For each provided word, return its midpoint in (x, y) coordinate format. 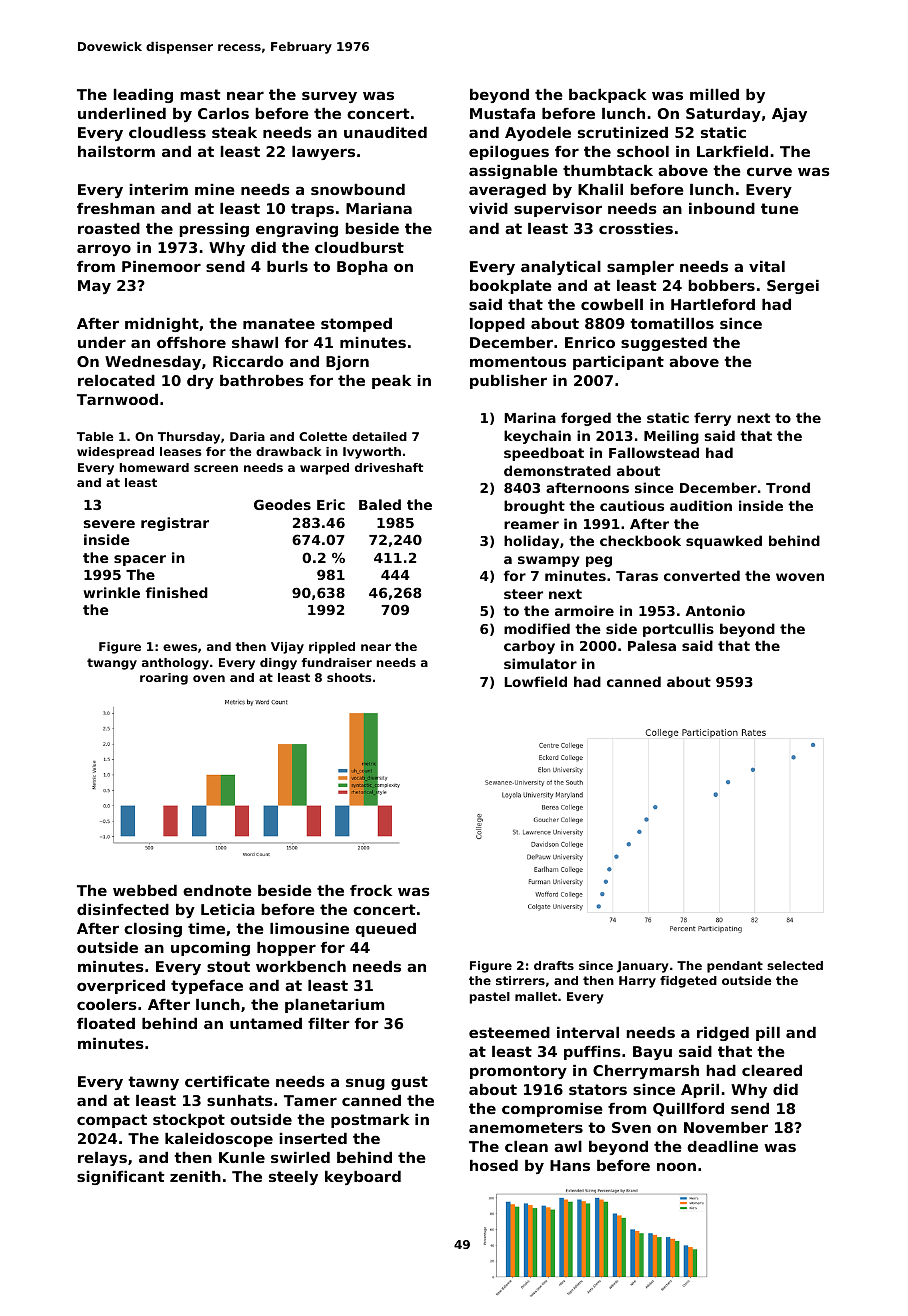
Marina (530, 417)
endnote (217, 890)
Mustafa (502, 113)
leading (143, 96)
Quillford (688, 1109)
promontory (518, 1072)
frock (371, 890)
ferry (712, 419)
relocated (116, 380)
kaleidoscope (219, 1140)
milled (714, 94)
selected (795, 965)
